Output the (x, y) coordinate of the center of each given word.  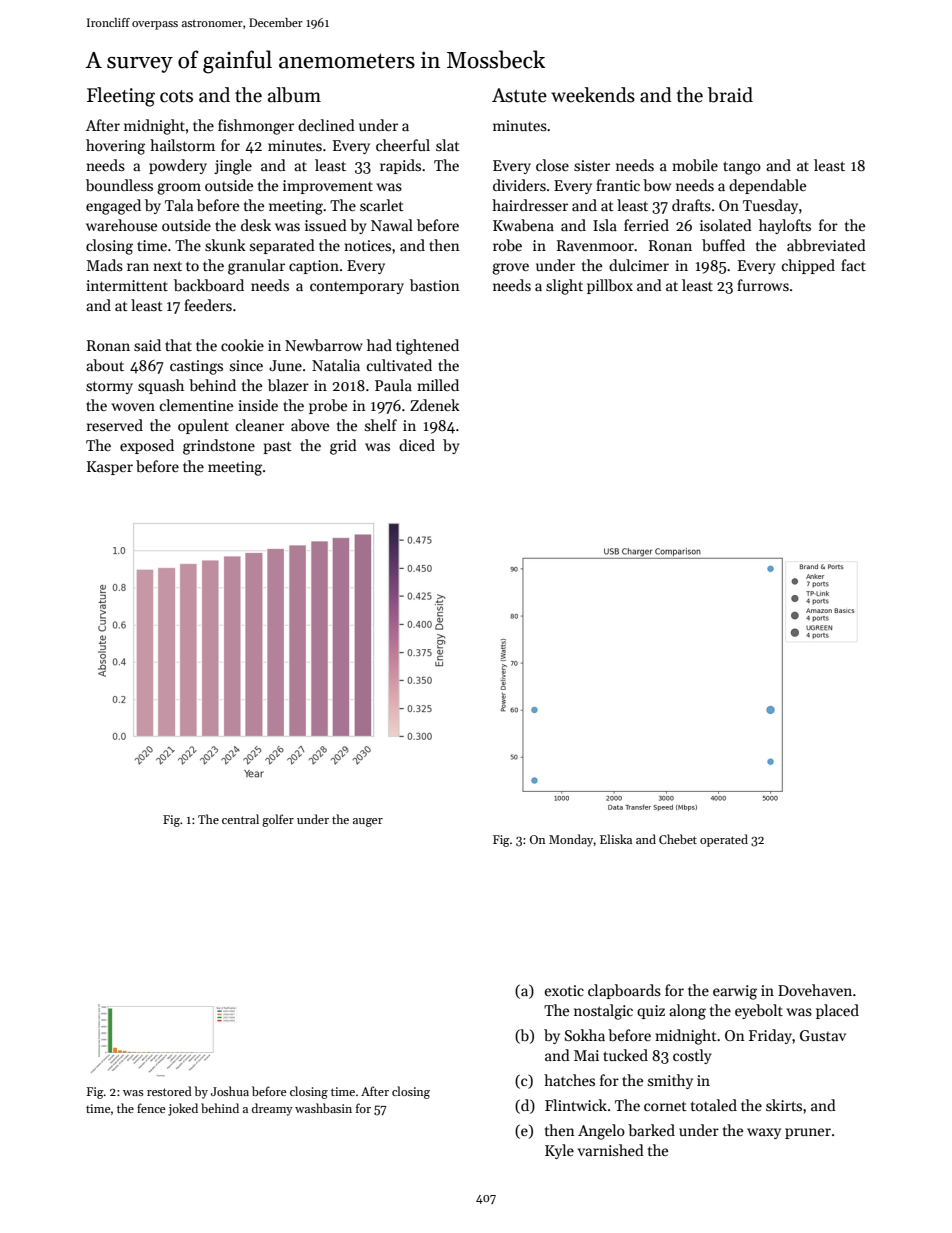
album (294, 95)
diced (417, 445)
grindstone (219, 447)
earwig (735, 992)
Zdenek (435, 405)
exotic (564, 990)
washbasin (323, 1108)
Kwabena (523, 225)
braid (730, 95)
